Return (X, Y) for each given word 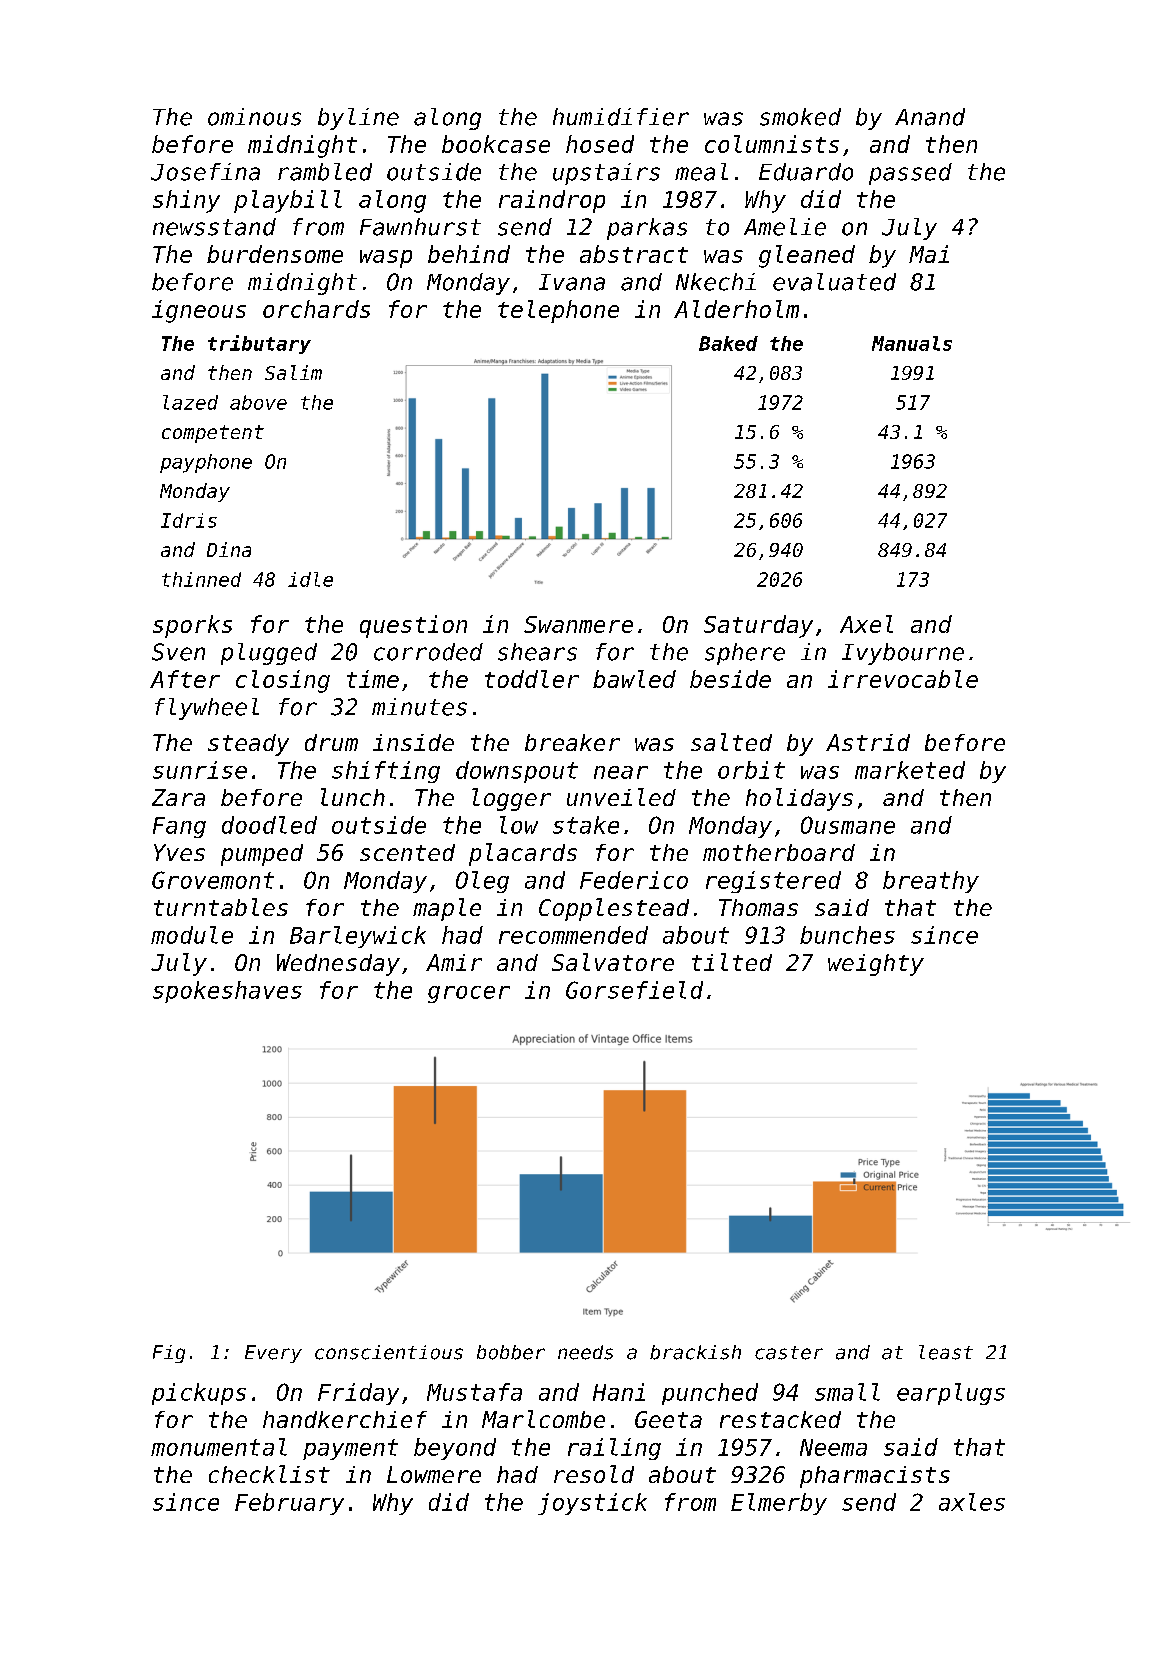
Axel (866, 624)
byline (358, 119)
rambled (325, 172)
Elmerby (779, 1504)
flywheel (207, 709)
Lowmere (434, 1474)
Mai (929, 254)
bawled (634, 679)
